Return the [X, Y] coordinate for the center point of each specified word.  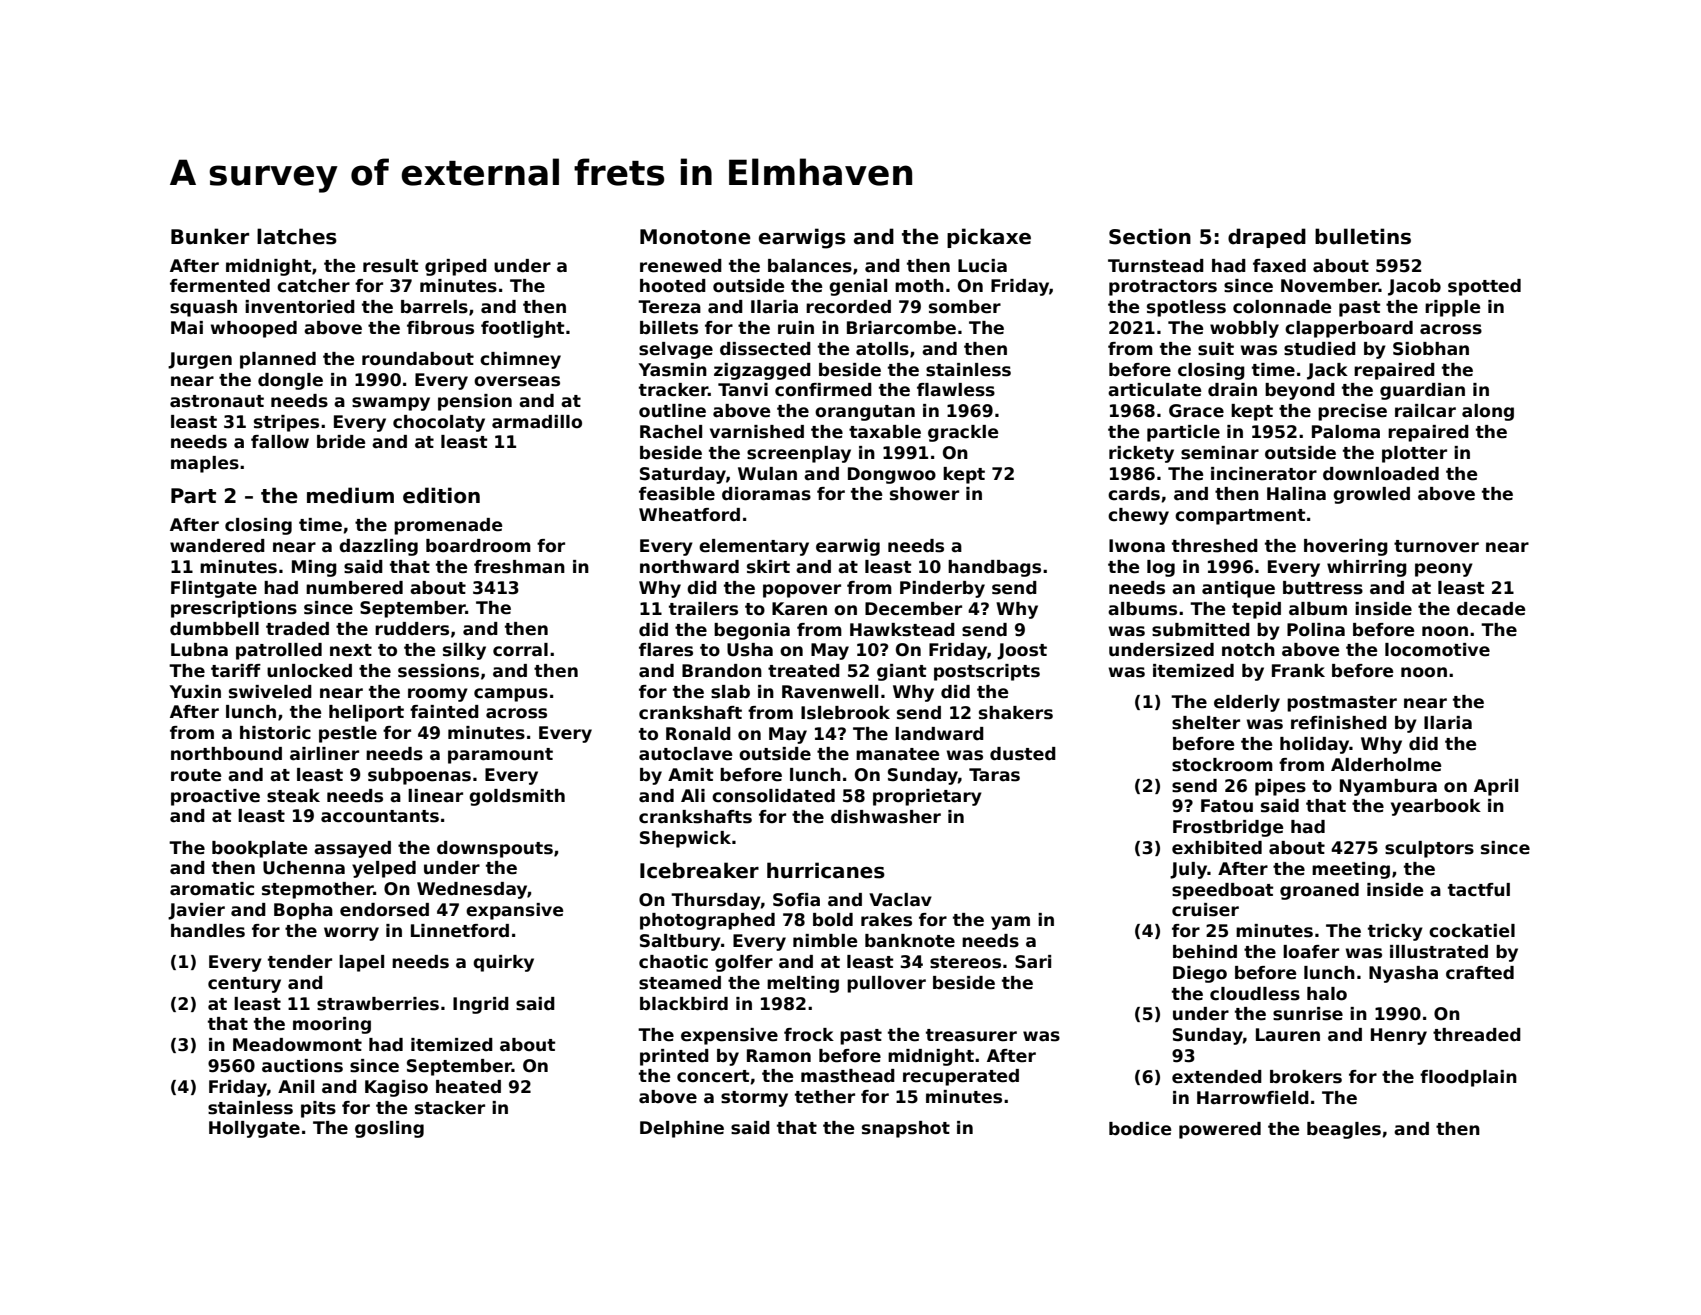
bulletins [1363, 236]
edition [441, 495]
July [1188, 870]
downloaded [1381, 474]
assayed [352, 849]
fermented [220, 286]
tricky [1395, 932]
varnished [757, 432]
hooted [673, 286]
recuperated [961, 1077]
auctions [302, 1066]
